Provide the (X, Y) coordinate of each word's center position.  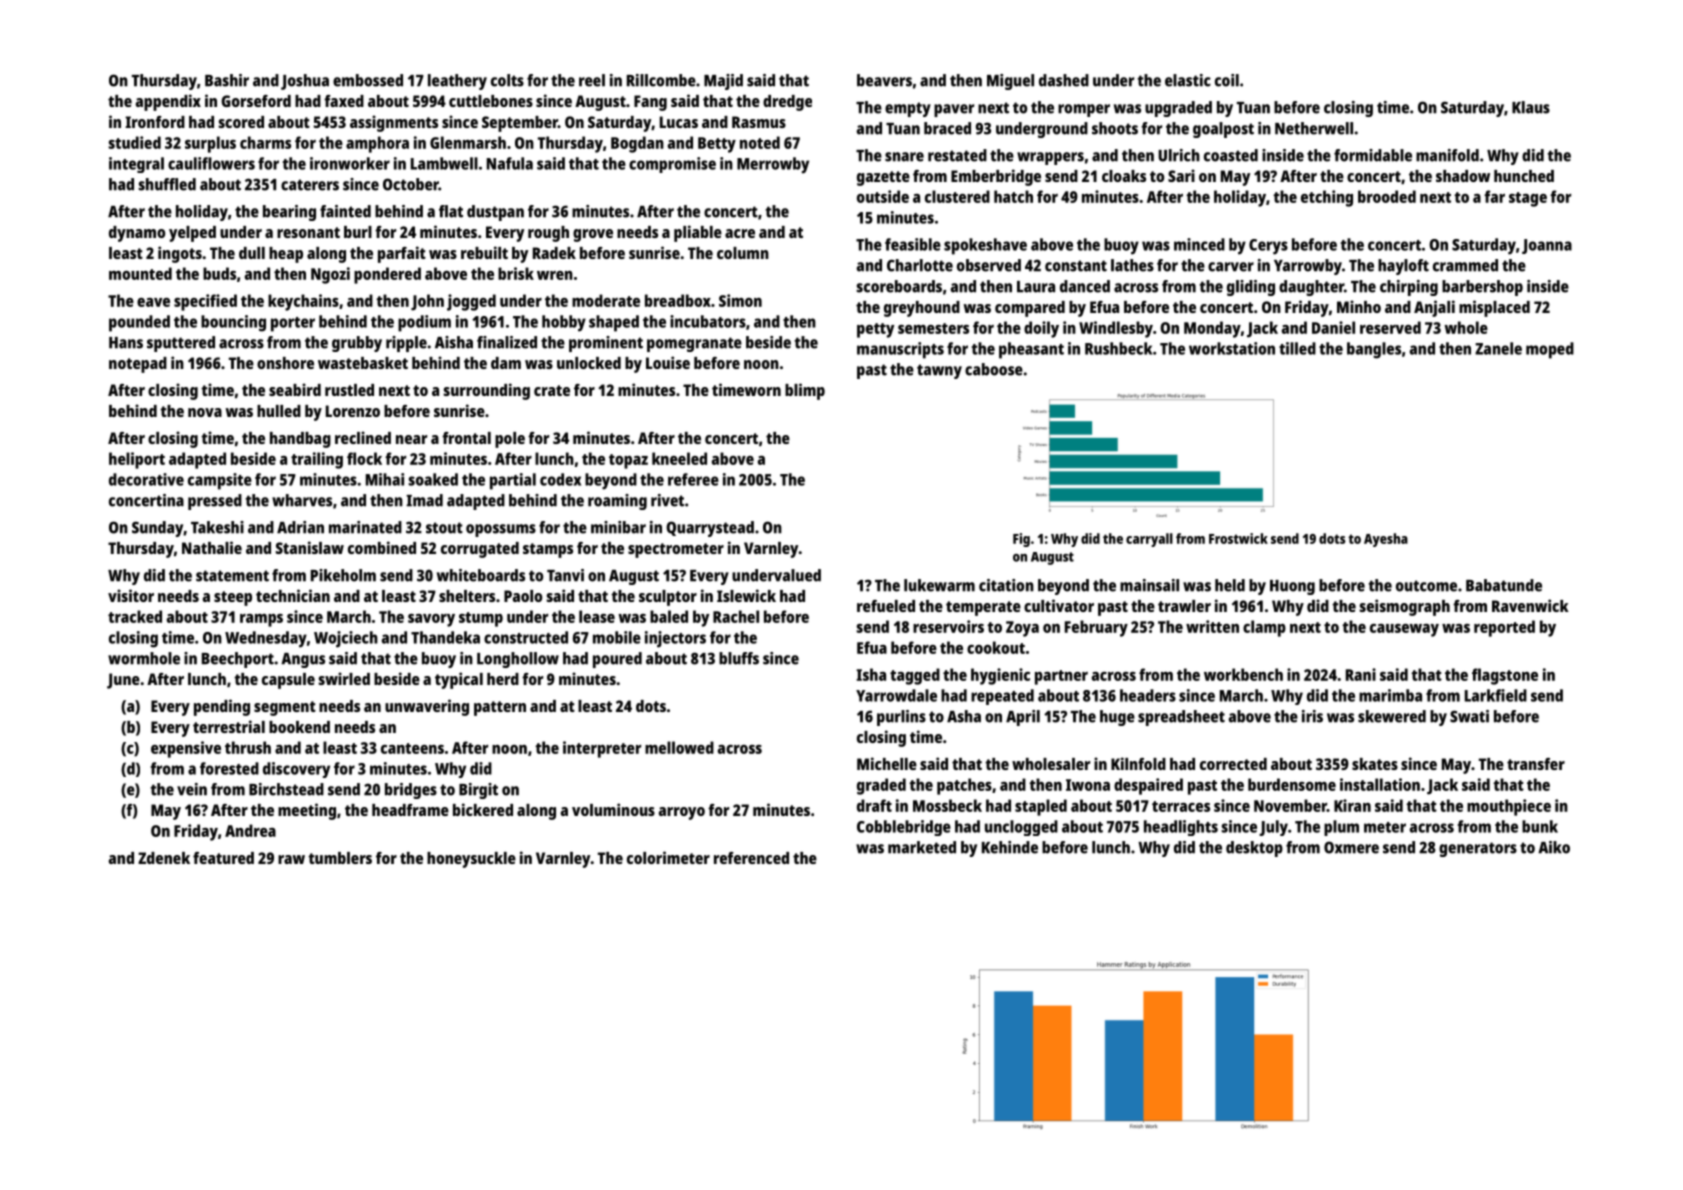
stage (1528, 199)
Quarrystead (710, 529)
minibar (618, 527)
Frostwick (1238, 538)
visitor (131, 595)
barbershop (1482, 288)
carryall (1149, 540)
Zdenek (164, 858)
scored (241, 122)
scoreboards (899, 286)
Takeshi (217, 527)
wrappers (1050, 158)
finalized (507, 342)
